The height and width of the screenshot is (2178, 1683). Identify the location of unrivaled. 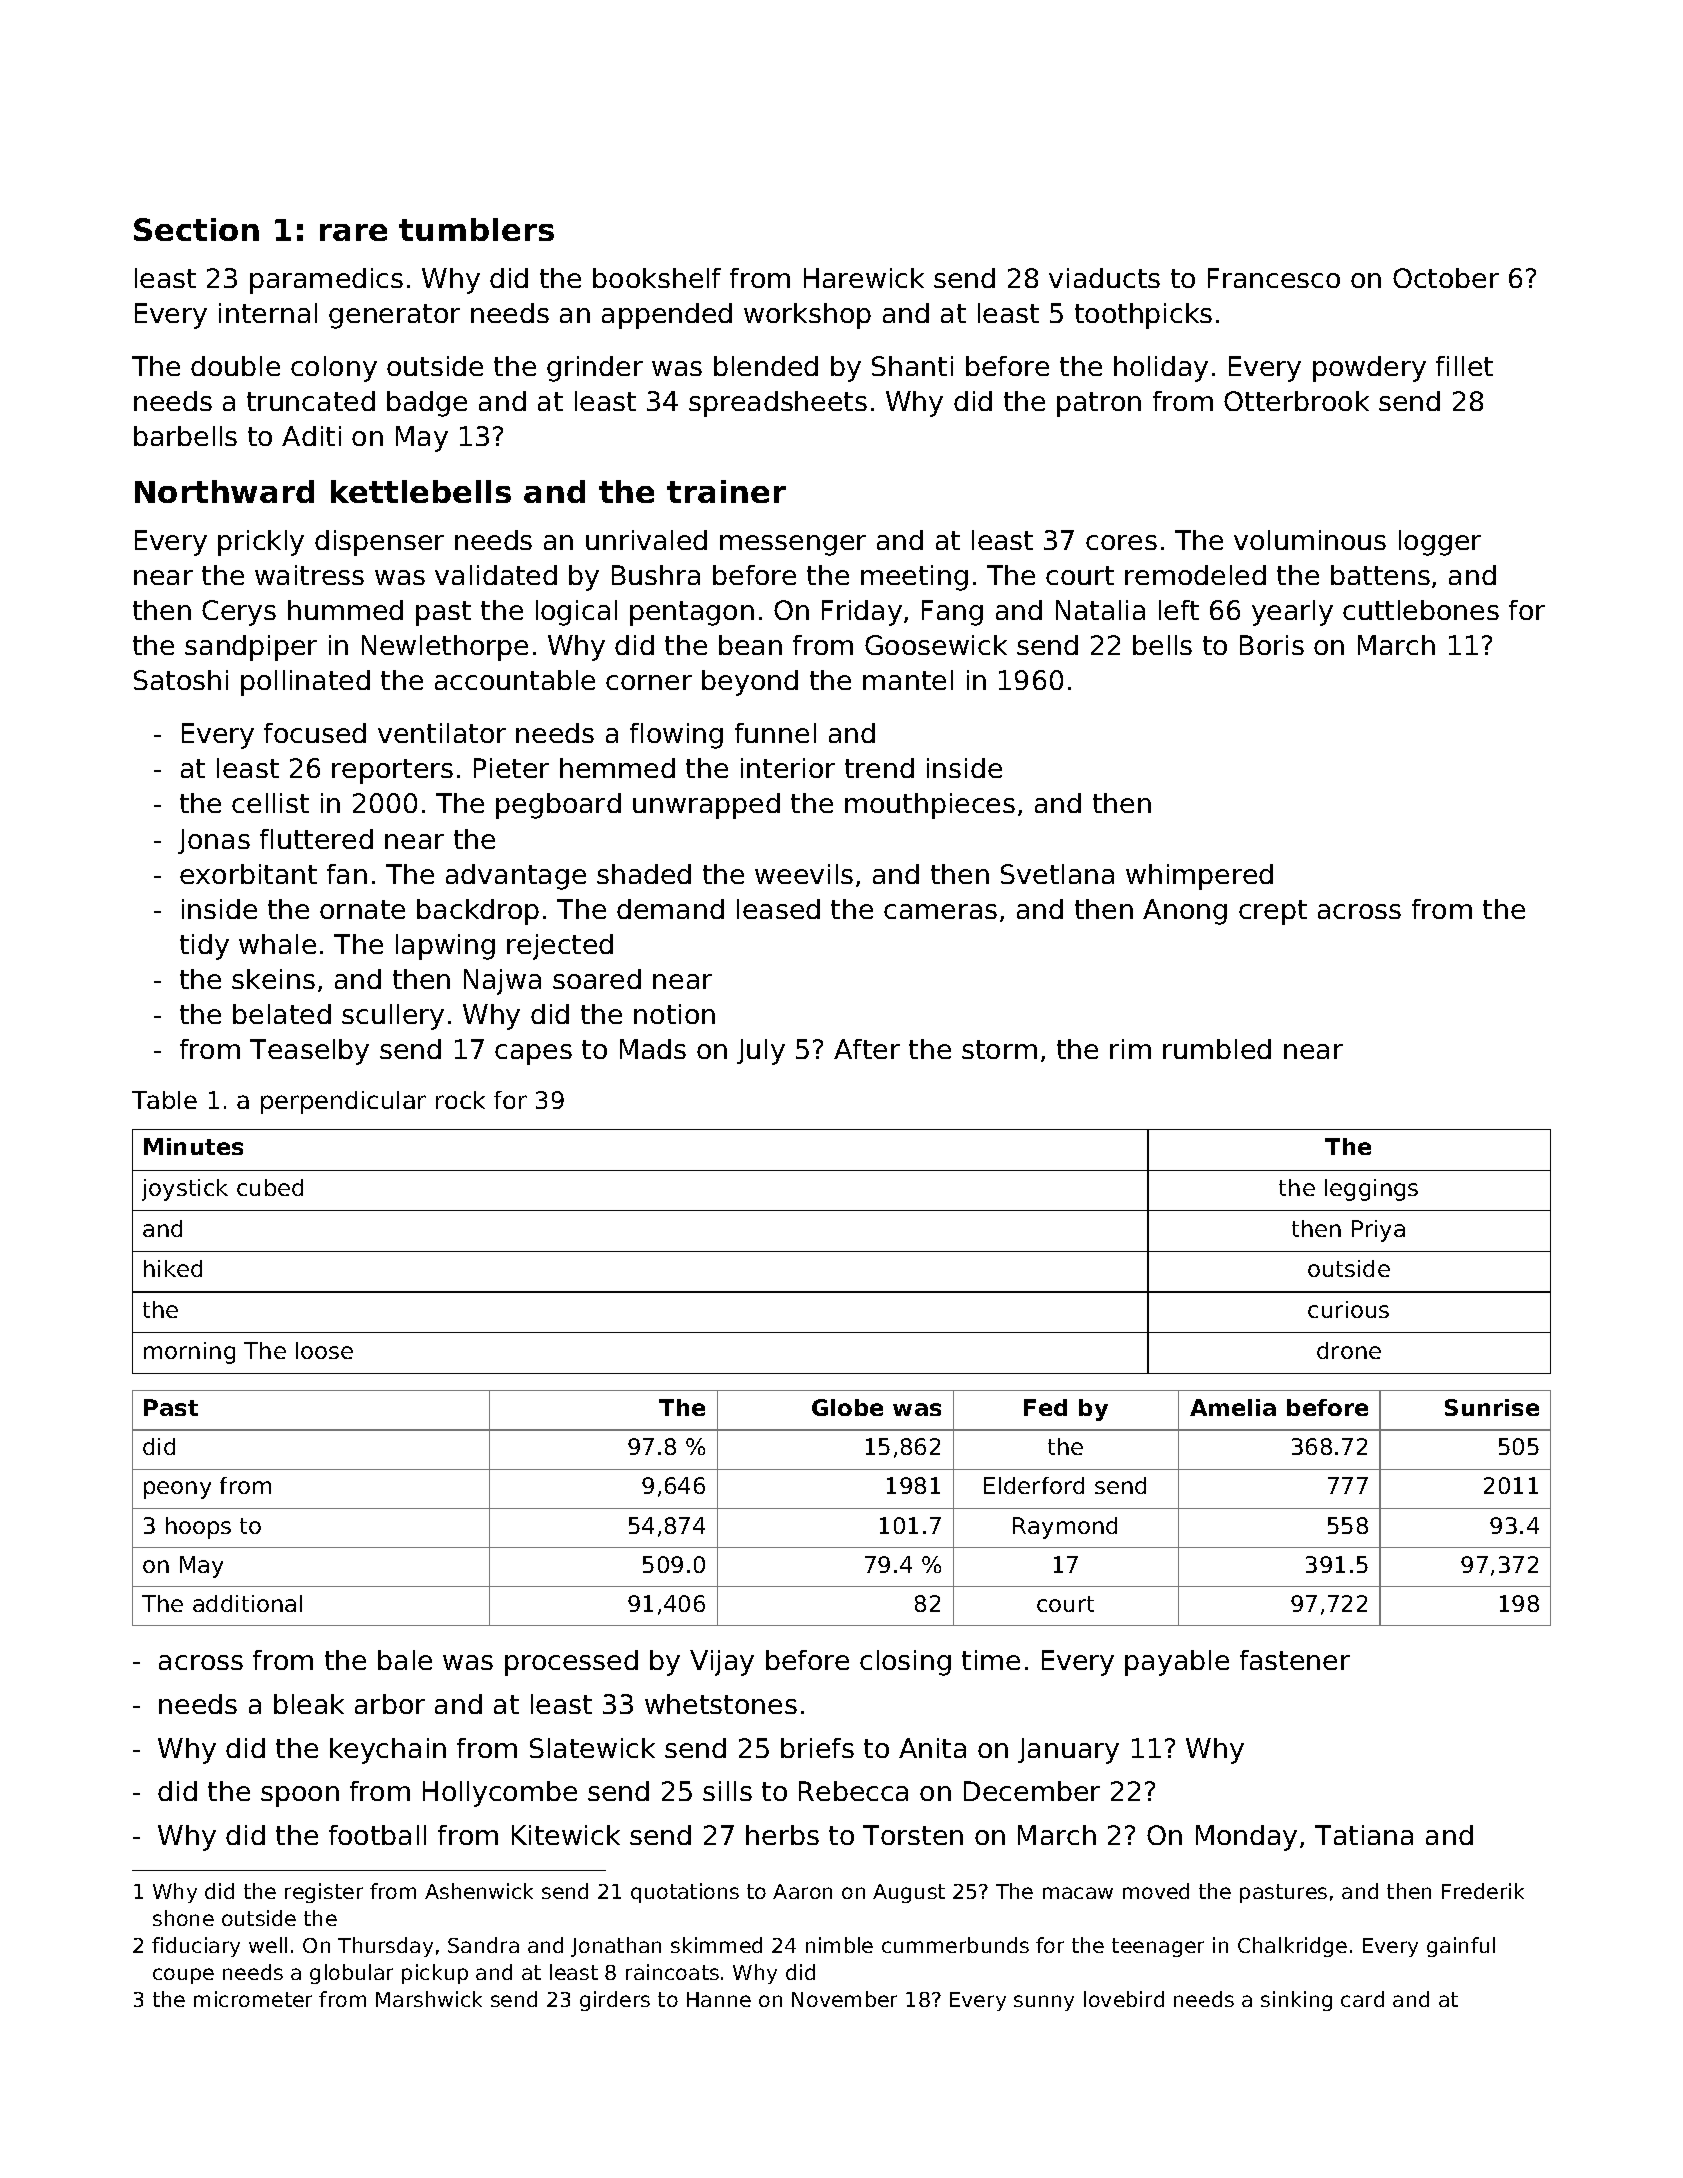
(646, 540).
